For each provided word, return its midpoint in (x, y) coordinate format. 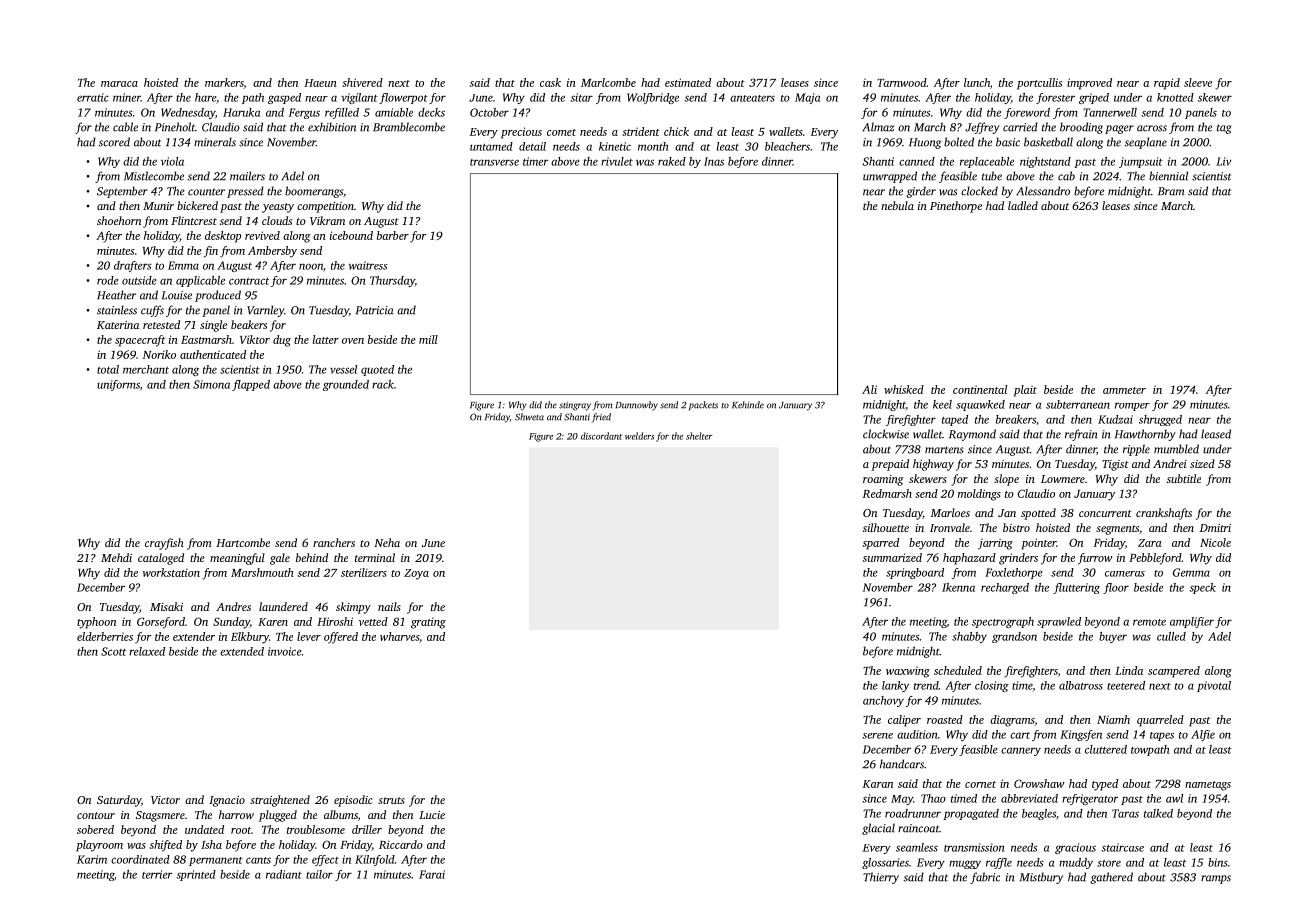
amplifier (1192, 622)
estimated (688, 82)
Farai (432, 874)
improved (1089, 84)
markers (224, 83)
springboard (915, 573)
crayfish (164, 544)
